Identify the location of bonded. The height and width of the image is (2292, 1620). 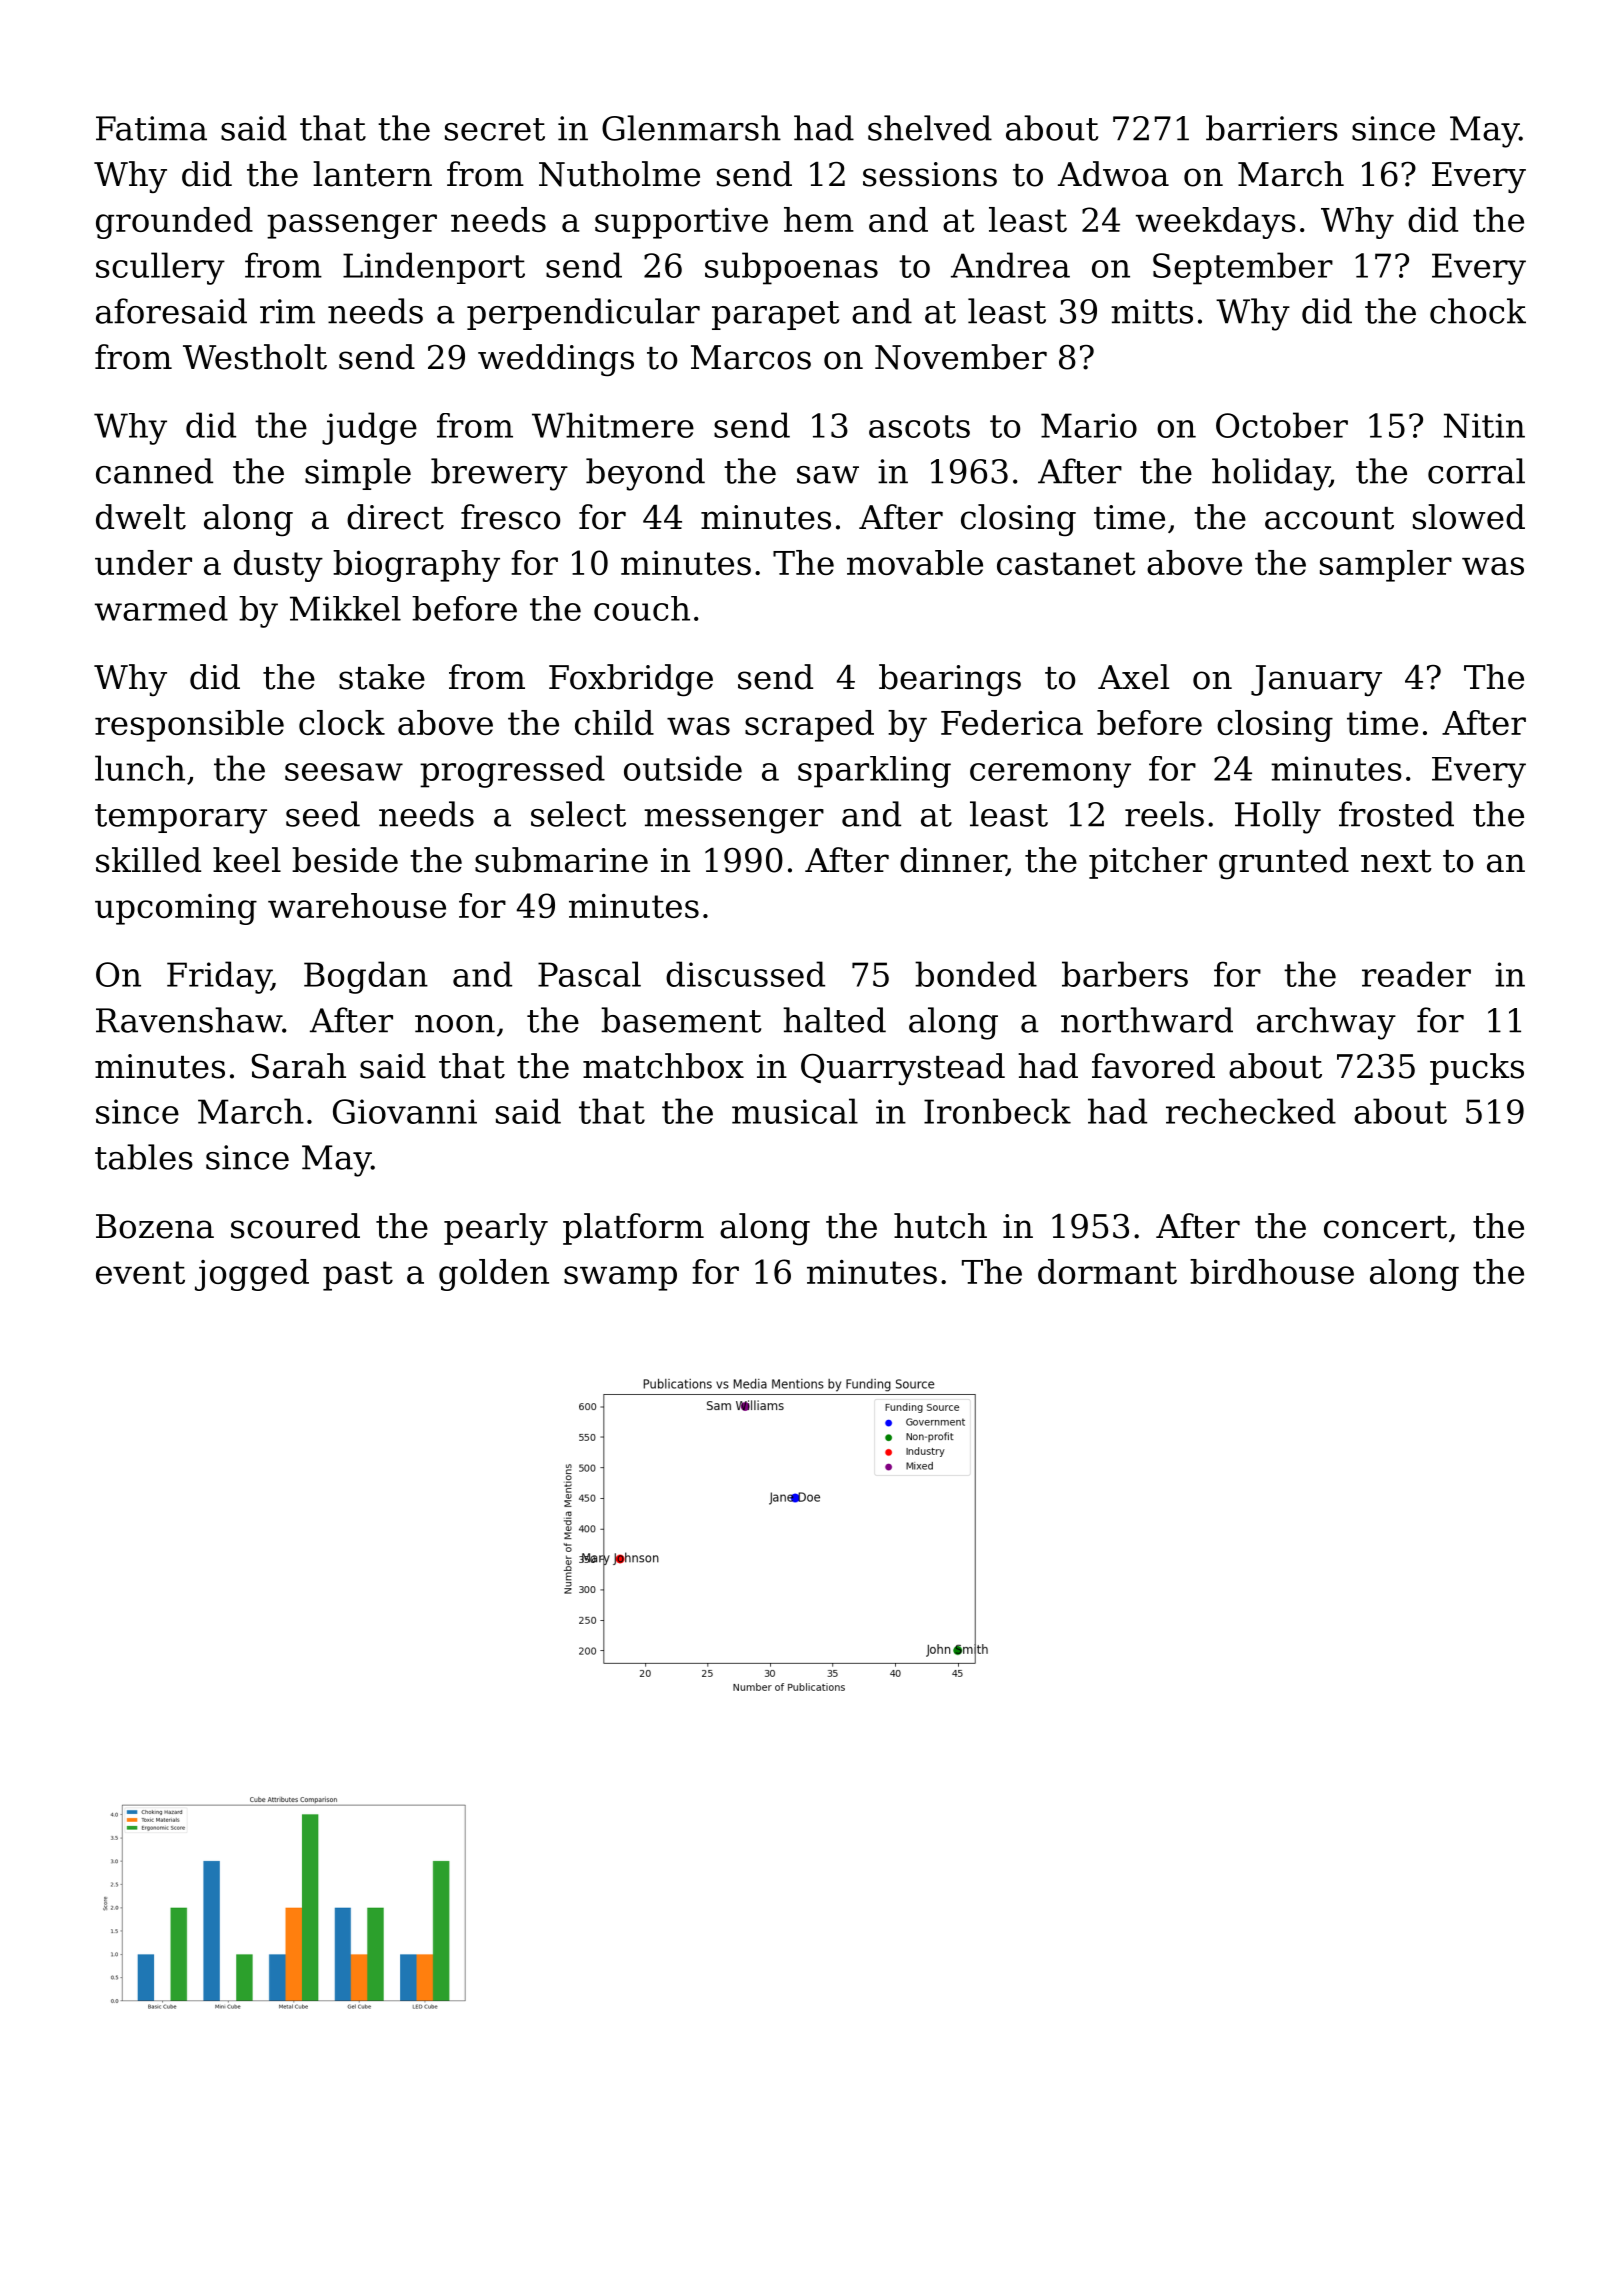
(976, 974).
